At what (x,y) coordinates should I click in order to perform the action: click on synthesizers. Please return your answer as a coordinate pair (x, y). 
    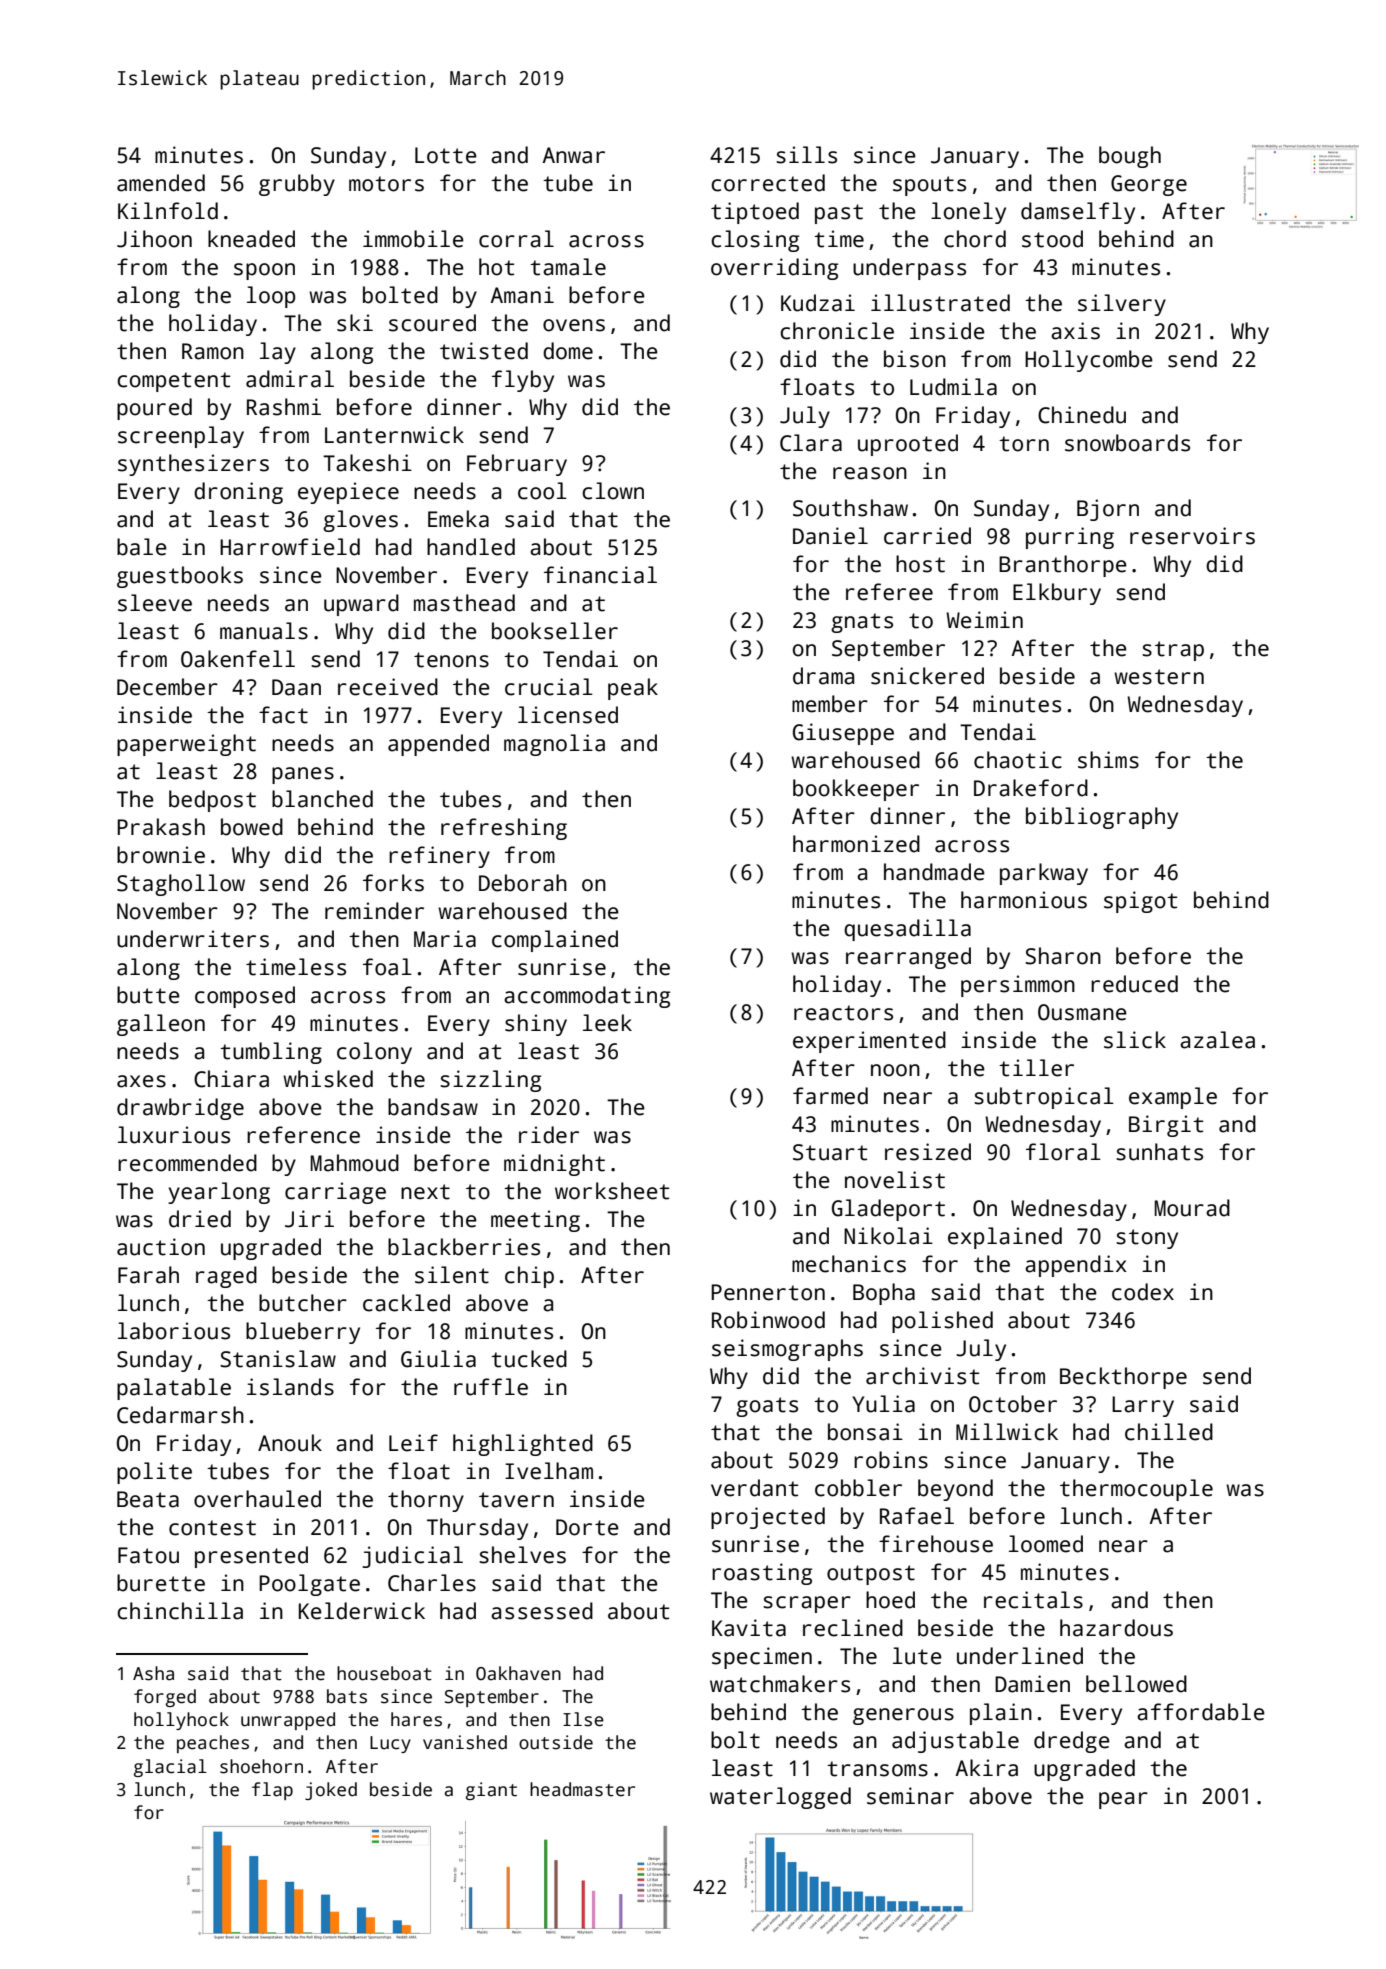
    Looking at the image, I should click on (193, 465).
